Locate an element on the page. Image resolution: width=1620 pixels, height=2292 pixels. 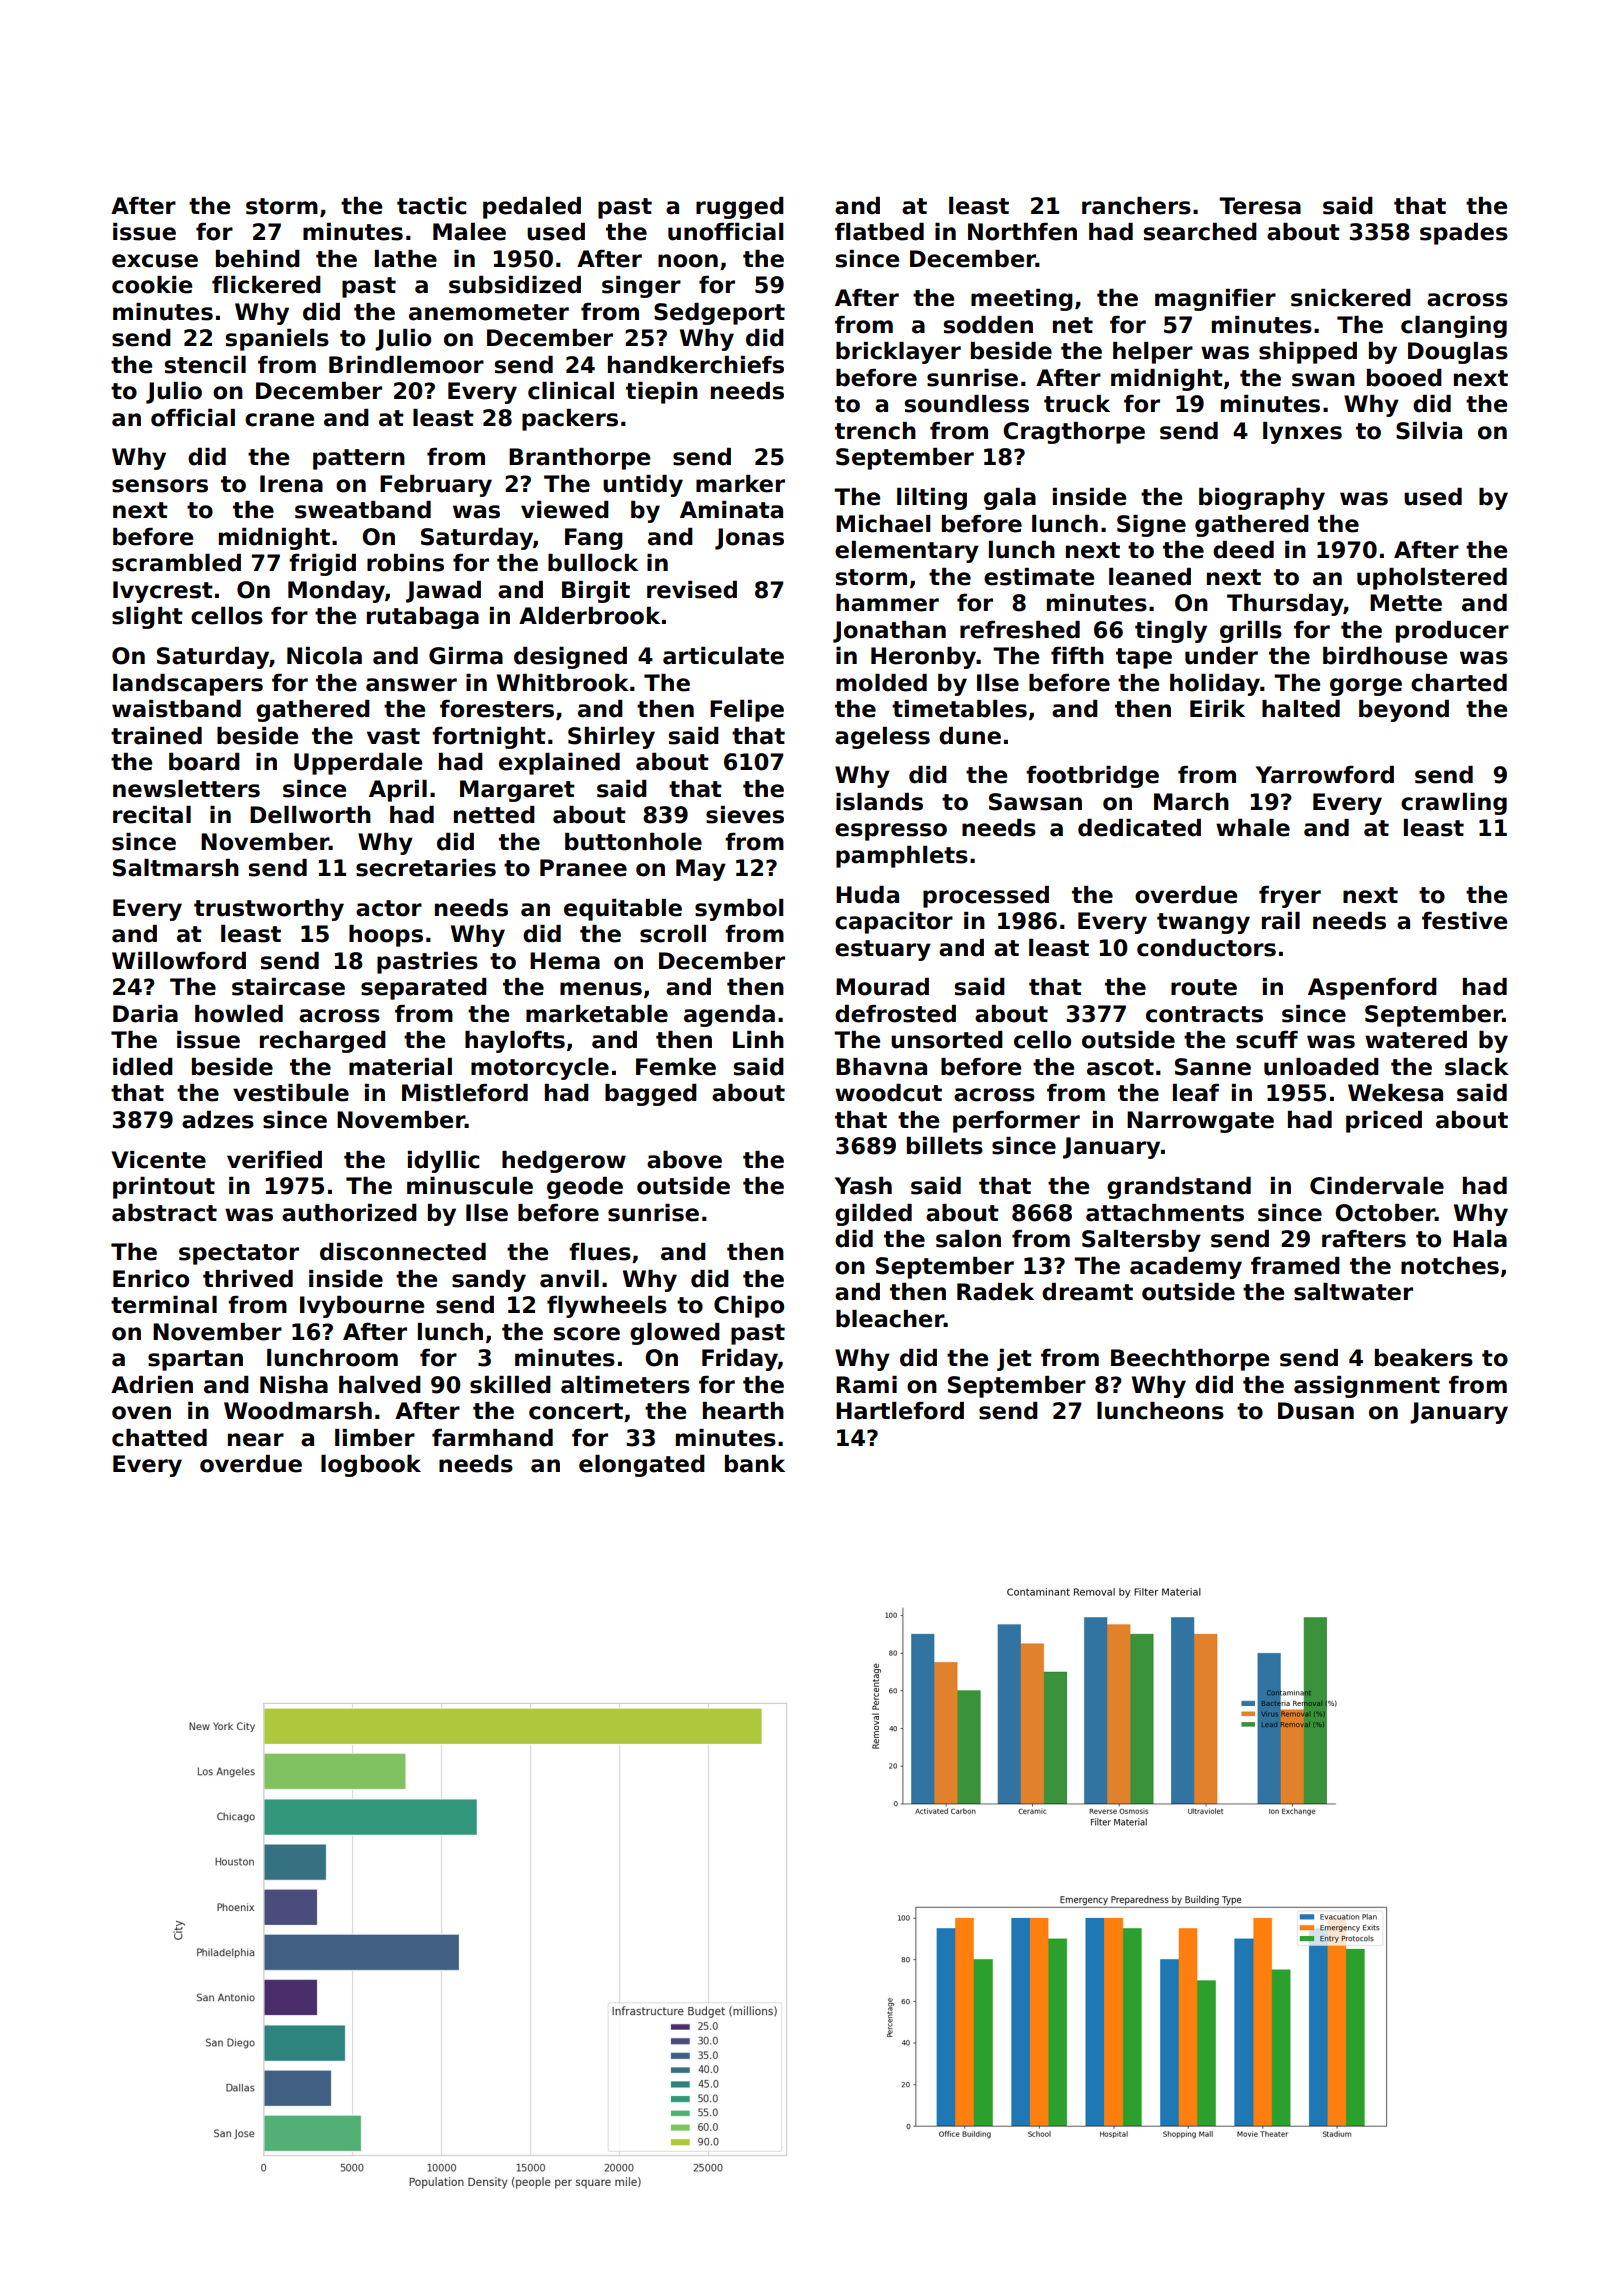
processed is located at coordinates (986, 897).
